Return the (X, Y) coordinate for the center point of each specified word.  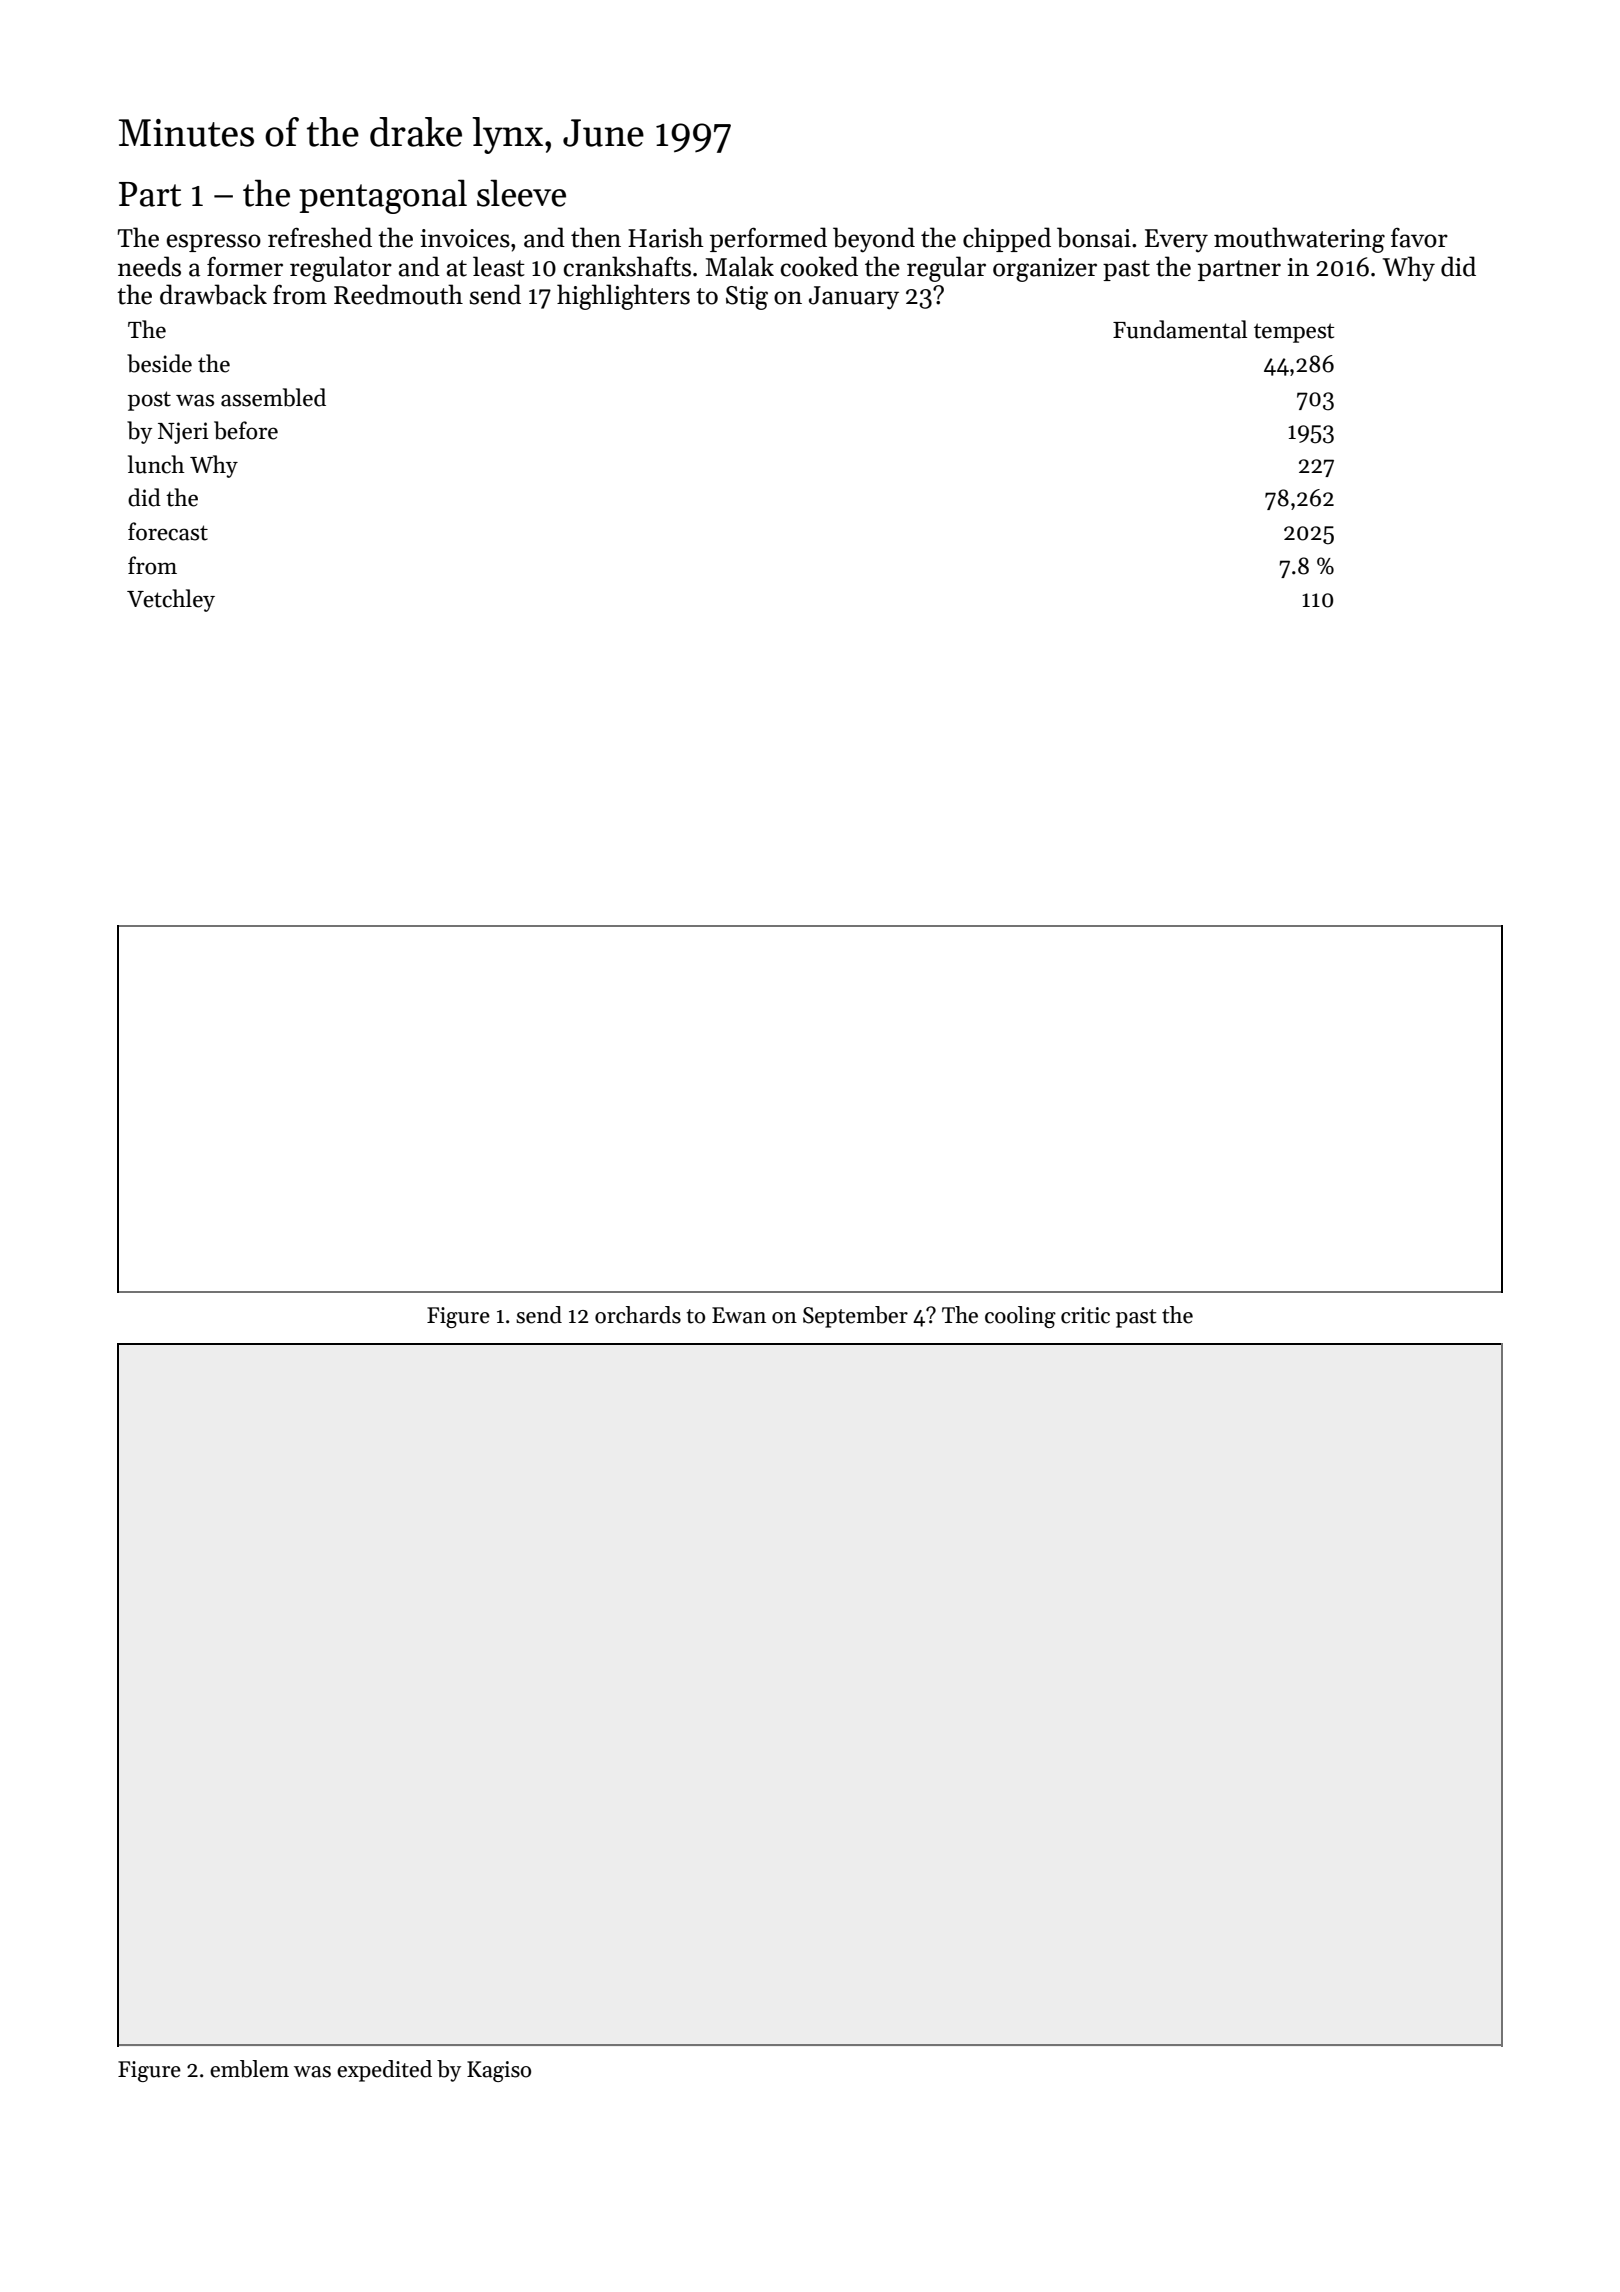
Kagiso (499, 2071)
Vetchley (171, 600)
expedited (384, 2071)
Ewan (739, 1315)
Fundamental (1180, 329)
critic (1085, 1315)
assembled (273, 397)
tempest (1294, 333)
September (855, 1317)
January (854, 298)
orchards (638, 1315)
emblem (249, 2069)
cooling (1020, 1317)
